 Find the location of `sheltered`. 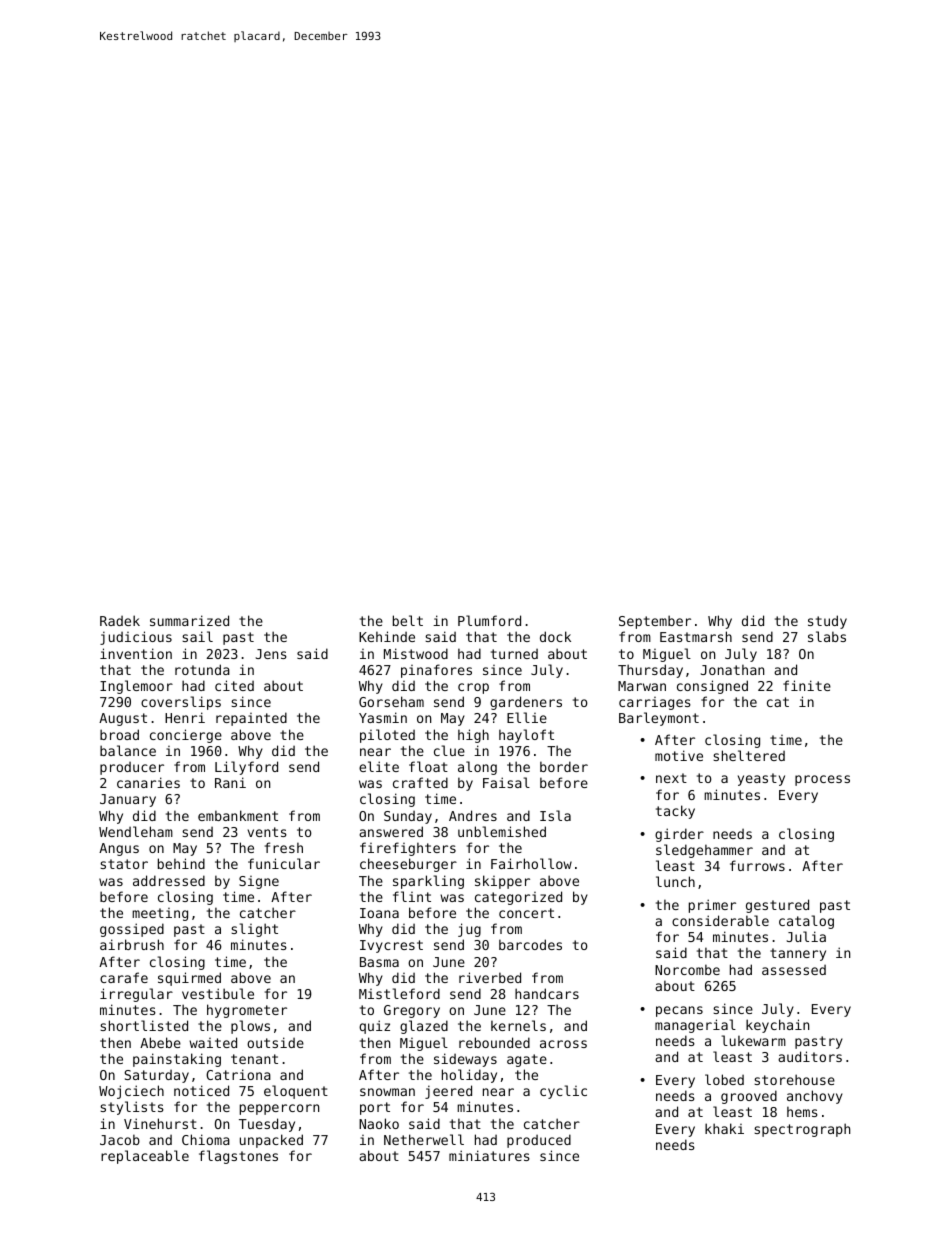

sheltered is located at coordinates (749, 755).
